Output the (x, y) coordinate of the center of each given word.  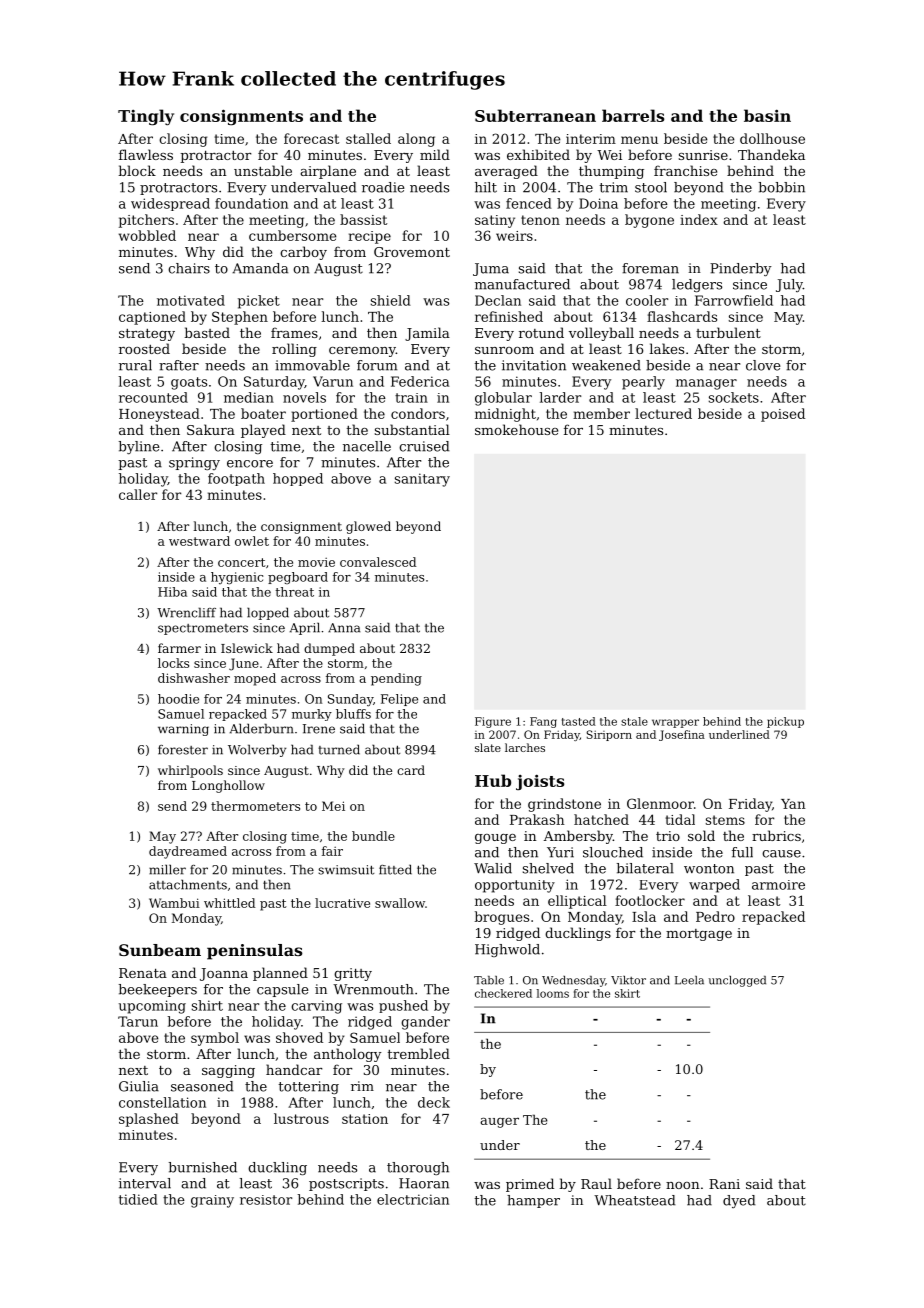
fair (332, 851)
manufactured (522, 284)
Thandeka (771, 154)
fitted (395, 869)
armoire (778, 885)
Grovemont (412, 252)
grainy (212, 1201)
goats (189, 383)
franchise (685, 170)
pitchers (146, 221)
